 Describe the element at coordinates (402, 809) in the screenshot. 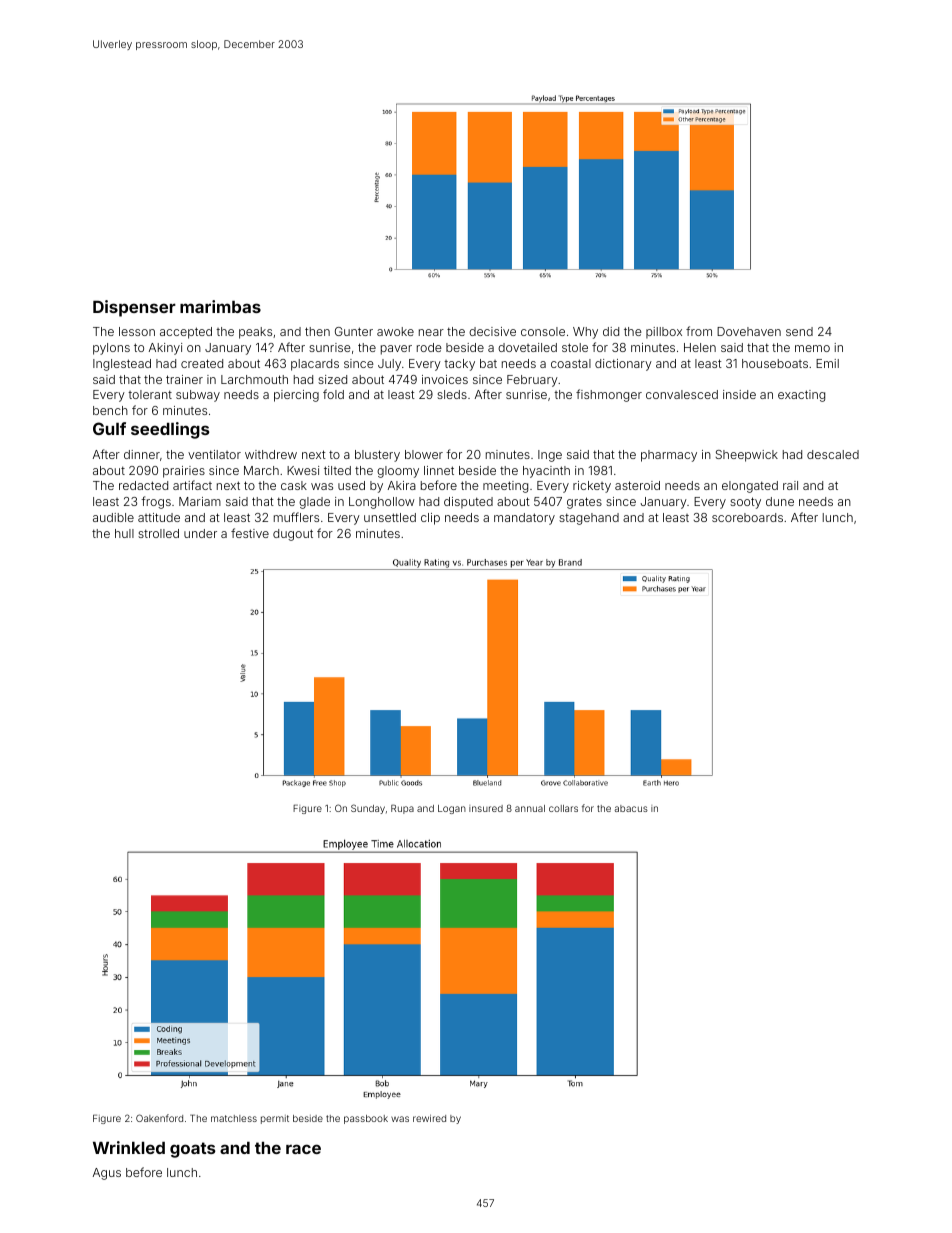

I see `Rupa` at that location.
